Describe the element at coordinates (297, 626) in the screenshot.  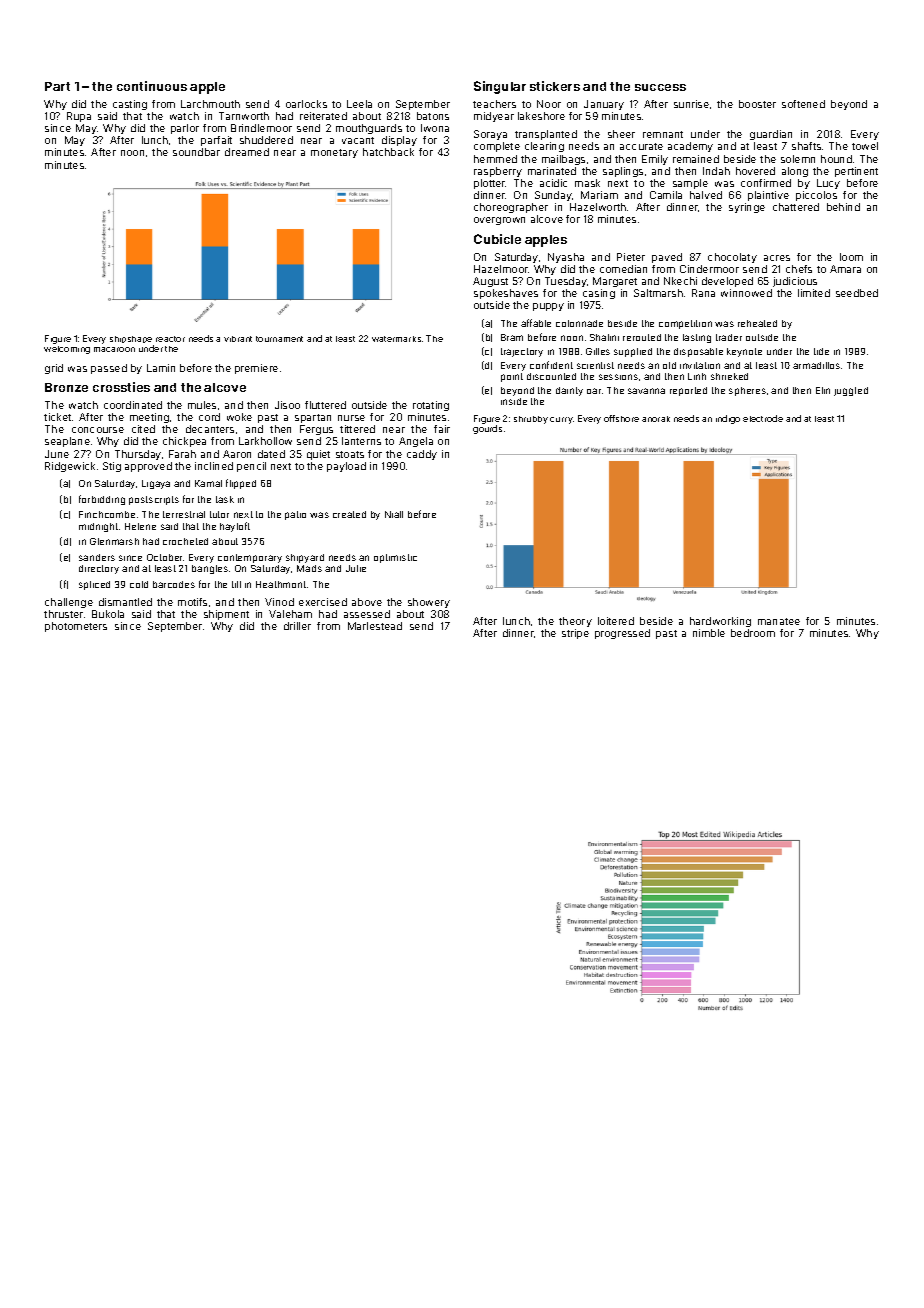
I see `driller` at that location.
